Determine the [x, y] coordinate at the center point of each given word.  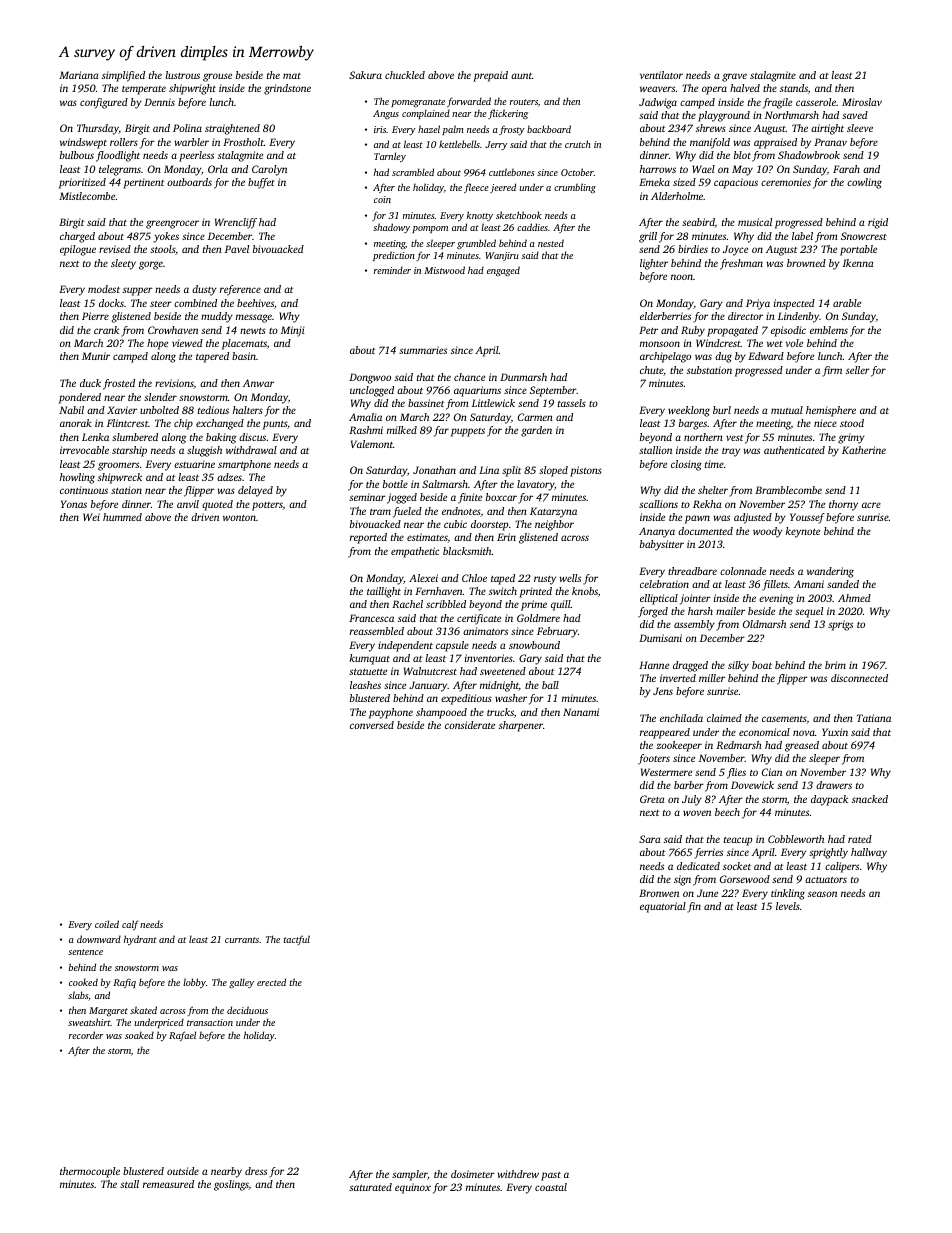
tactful [297, 940]
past [551, 1176]
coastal [551, 1187]
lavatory [536, 485]
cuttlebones [512, 172]
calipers [842, 867]
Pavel [237, 249]
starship [129, 451]
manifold [710, 143]
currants [242, 940]
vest [734, 438]
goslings [231, 1185]
